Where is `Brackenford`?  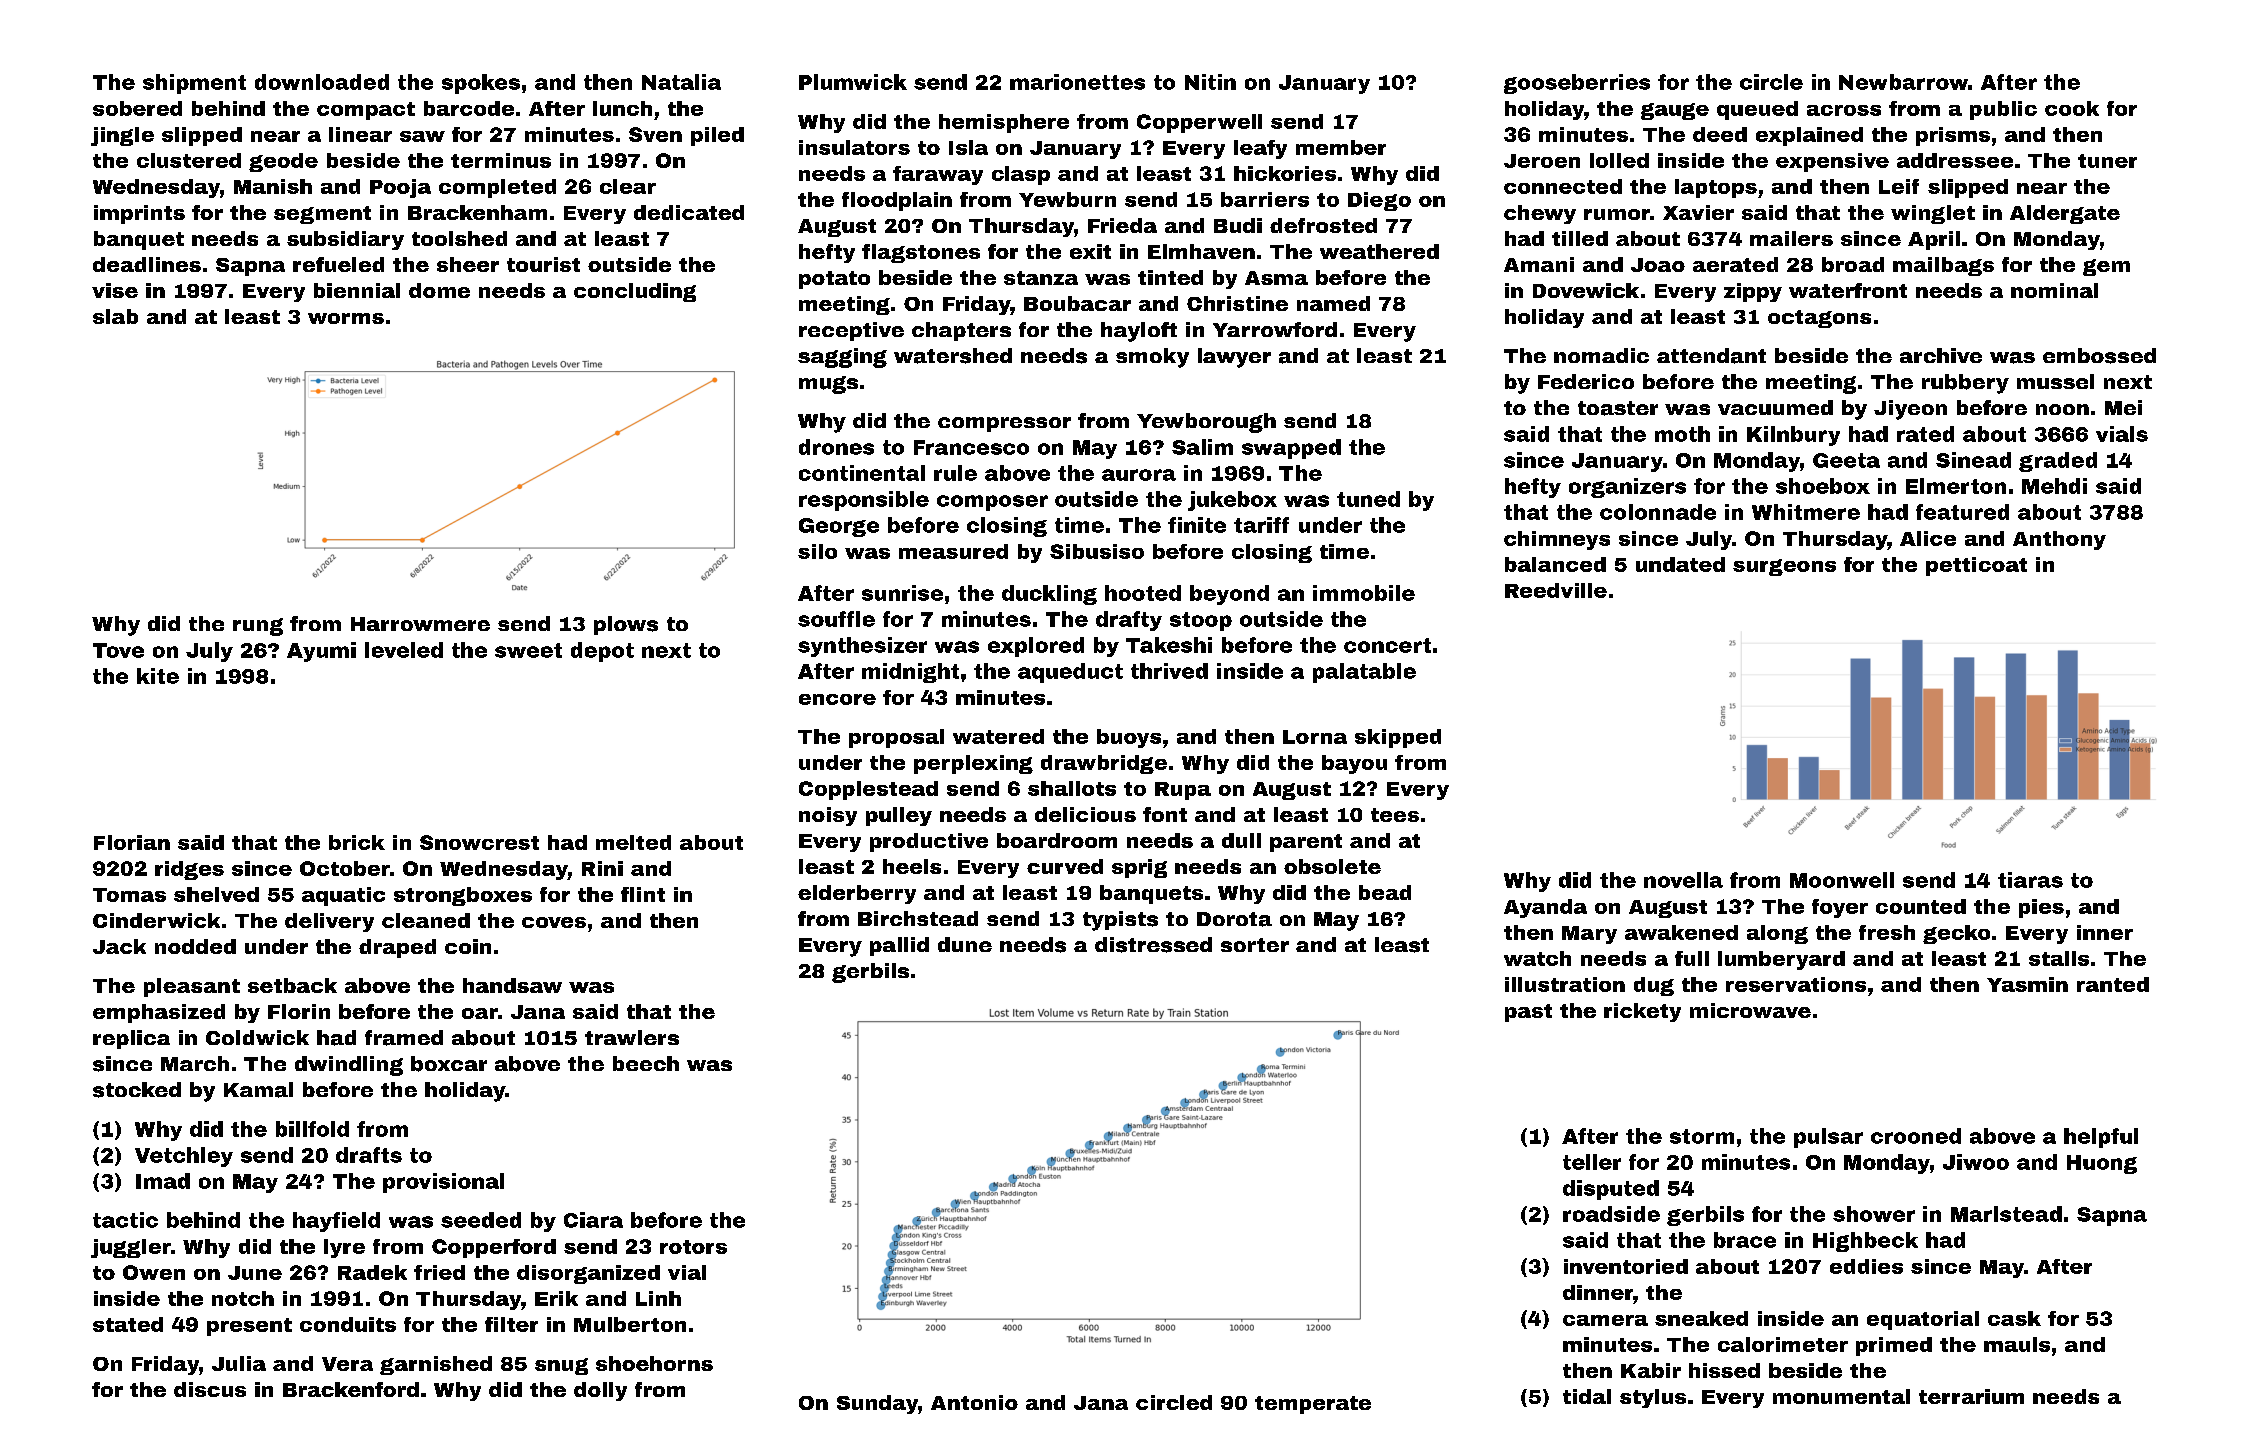
Brackenford is located at coordinates (351, 1389).
